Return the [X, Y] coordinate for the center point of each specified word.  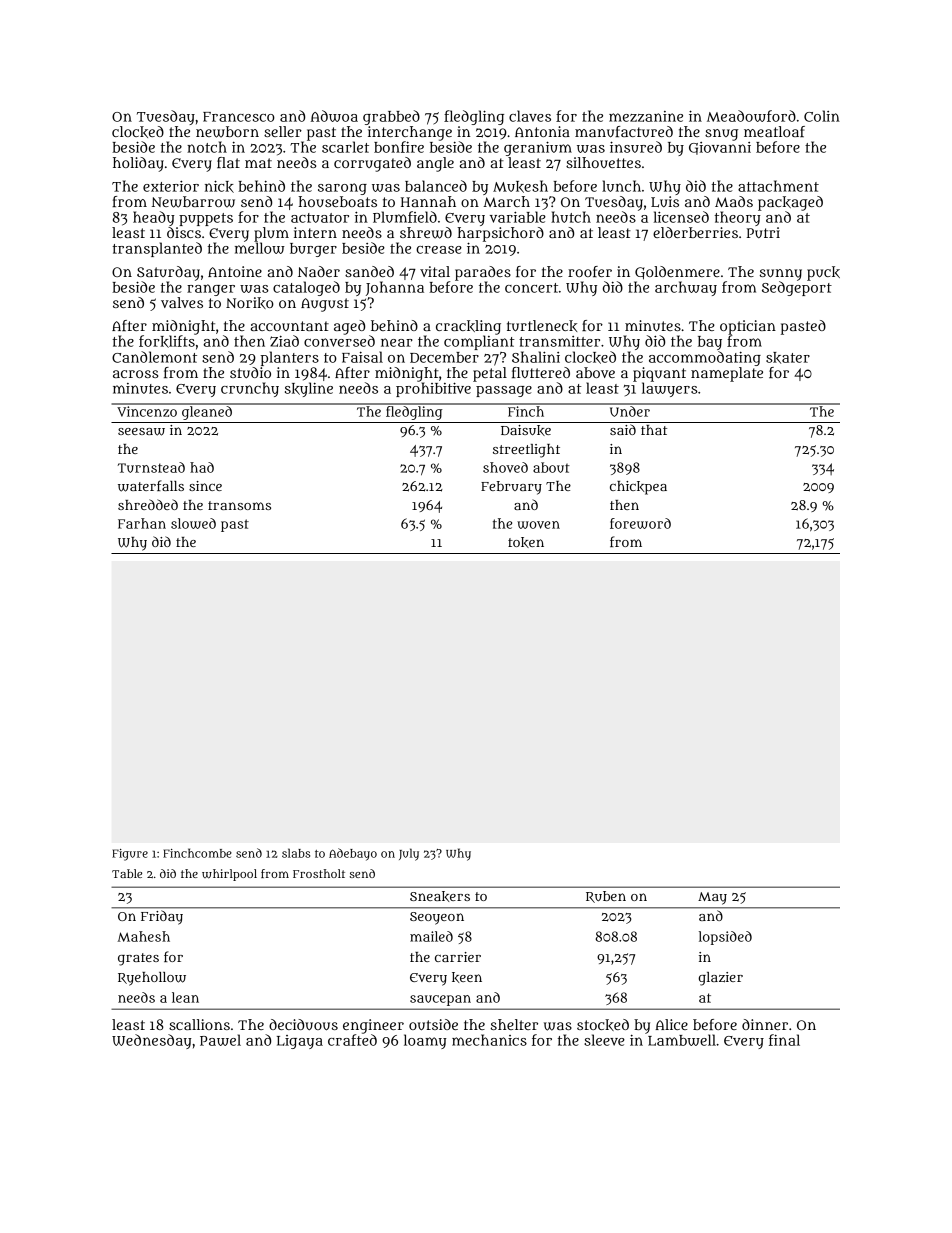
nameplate [727, 374]
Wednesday [152, 1041]
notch [207, 147]
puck [823, 273]
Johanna [395, 288]
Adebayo [353, 854]
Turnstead [151, 467]
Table [127, 873]
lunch [621, 186]
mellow [260, 248]
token [526, 542]
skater [788, 358]
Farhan [142, 523]
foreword [640, 523]
